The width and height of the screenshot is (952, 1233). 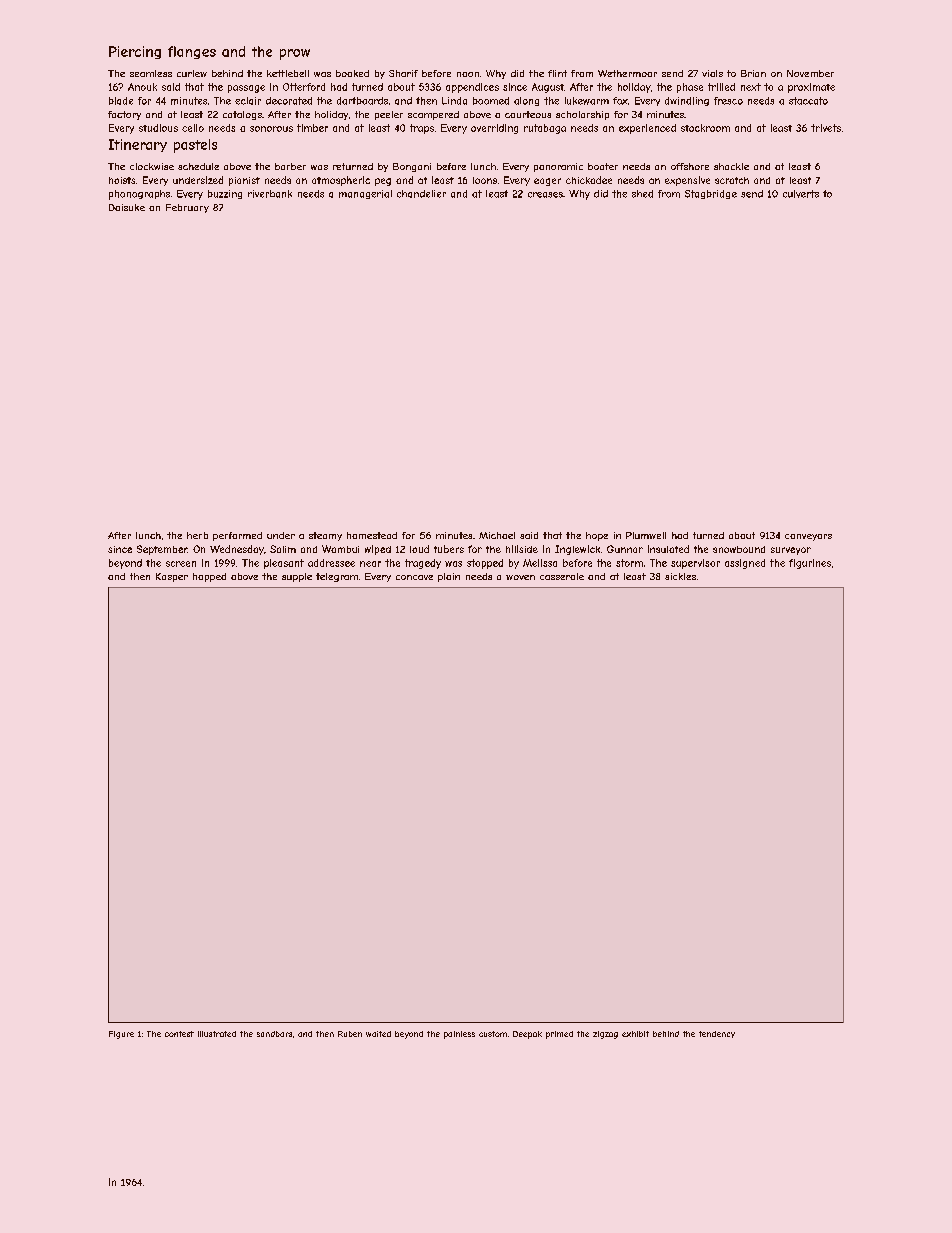 I want to click on plain, so click(x=449, y=577).
